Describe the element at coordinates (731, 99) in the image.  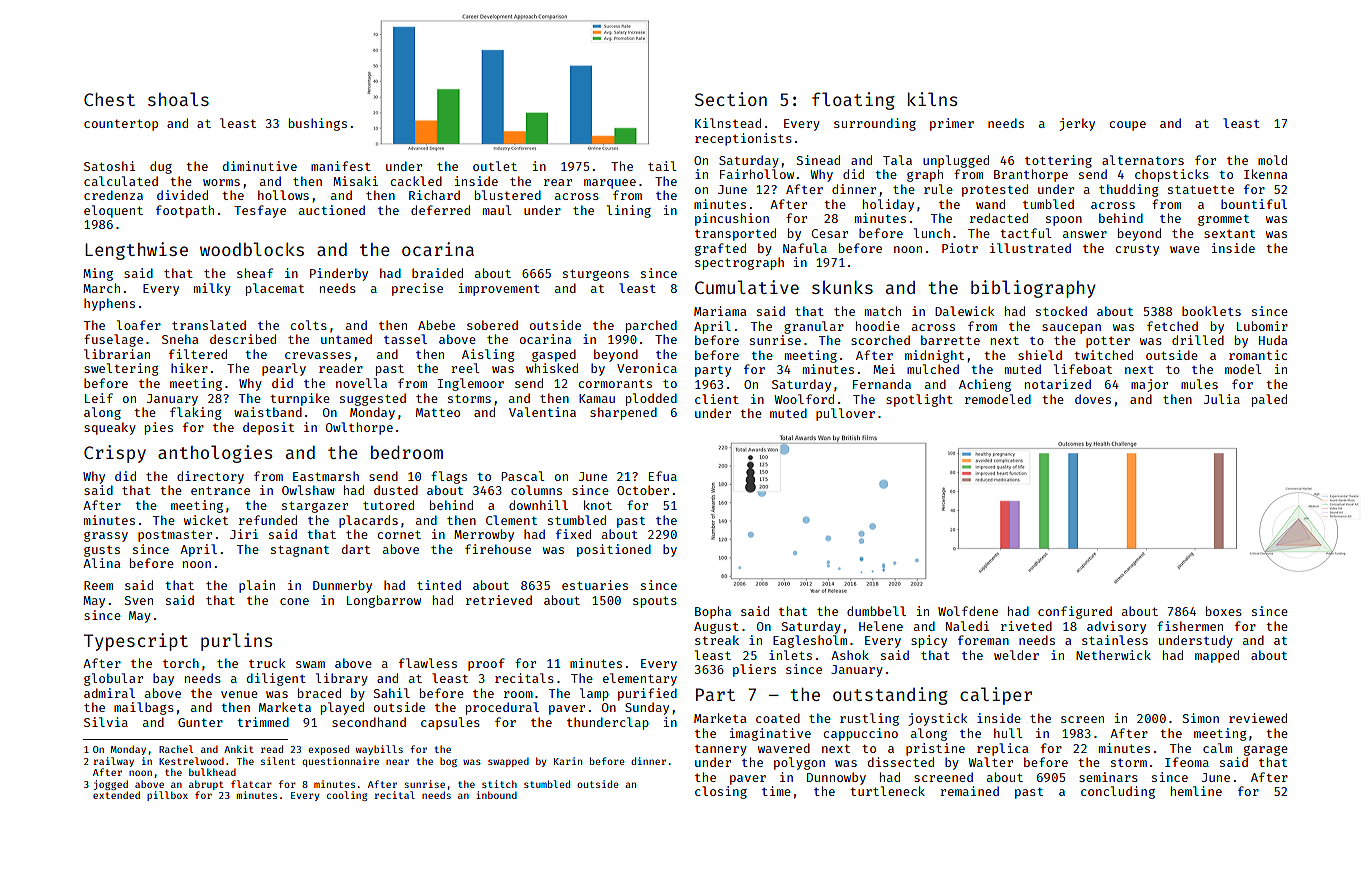
I see `Section` at that location.
